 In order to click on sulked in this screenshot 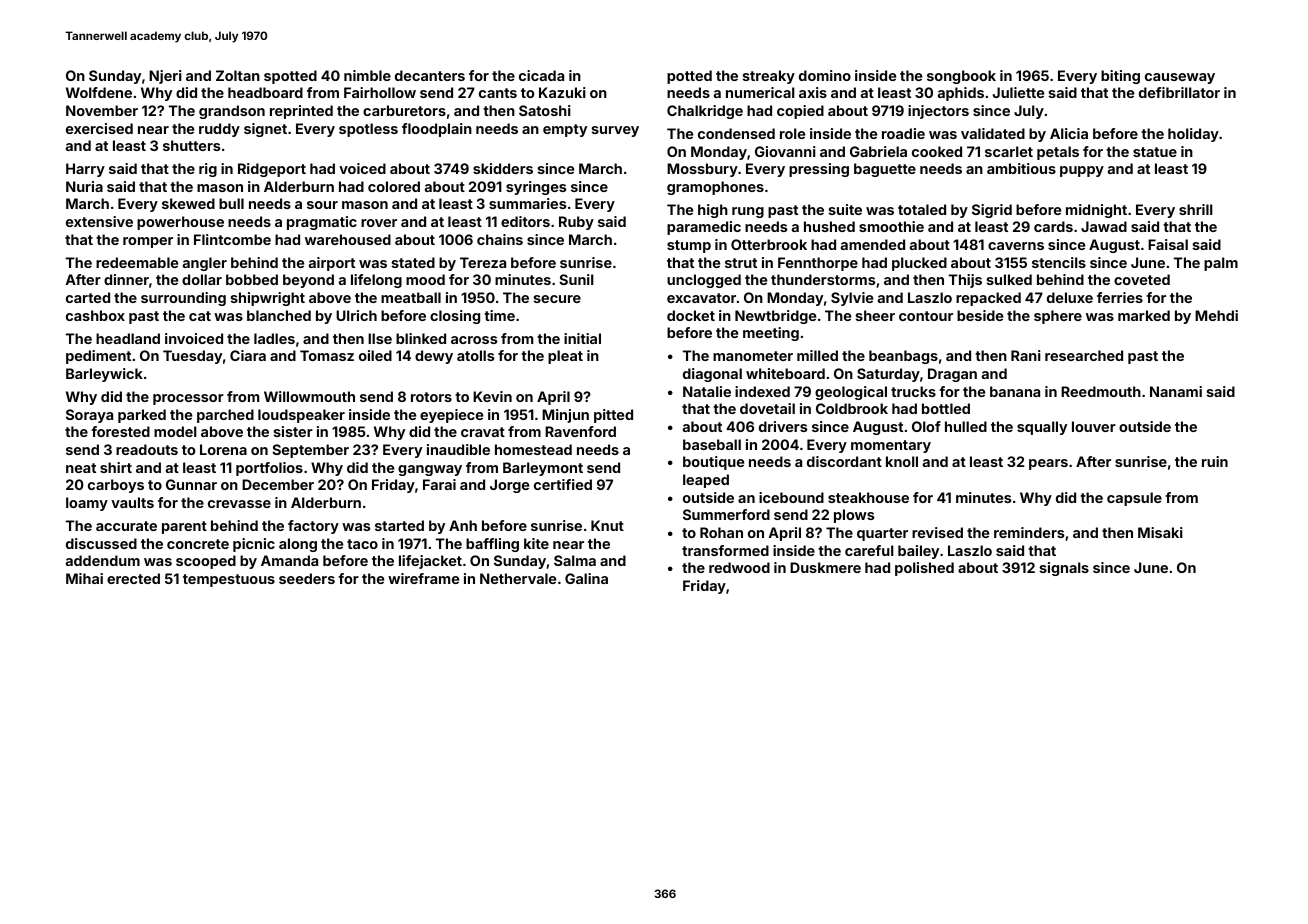, I will do `click(1009, 279)`.
